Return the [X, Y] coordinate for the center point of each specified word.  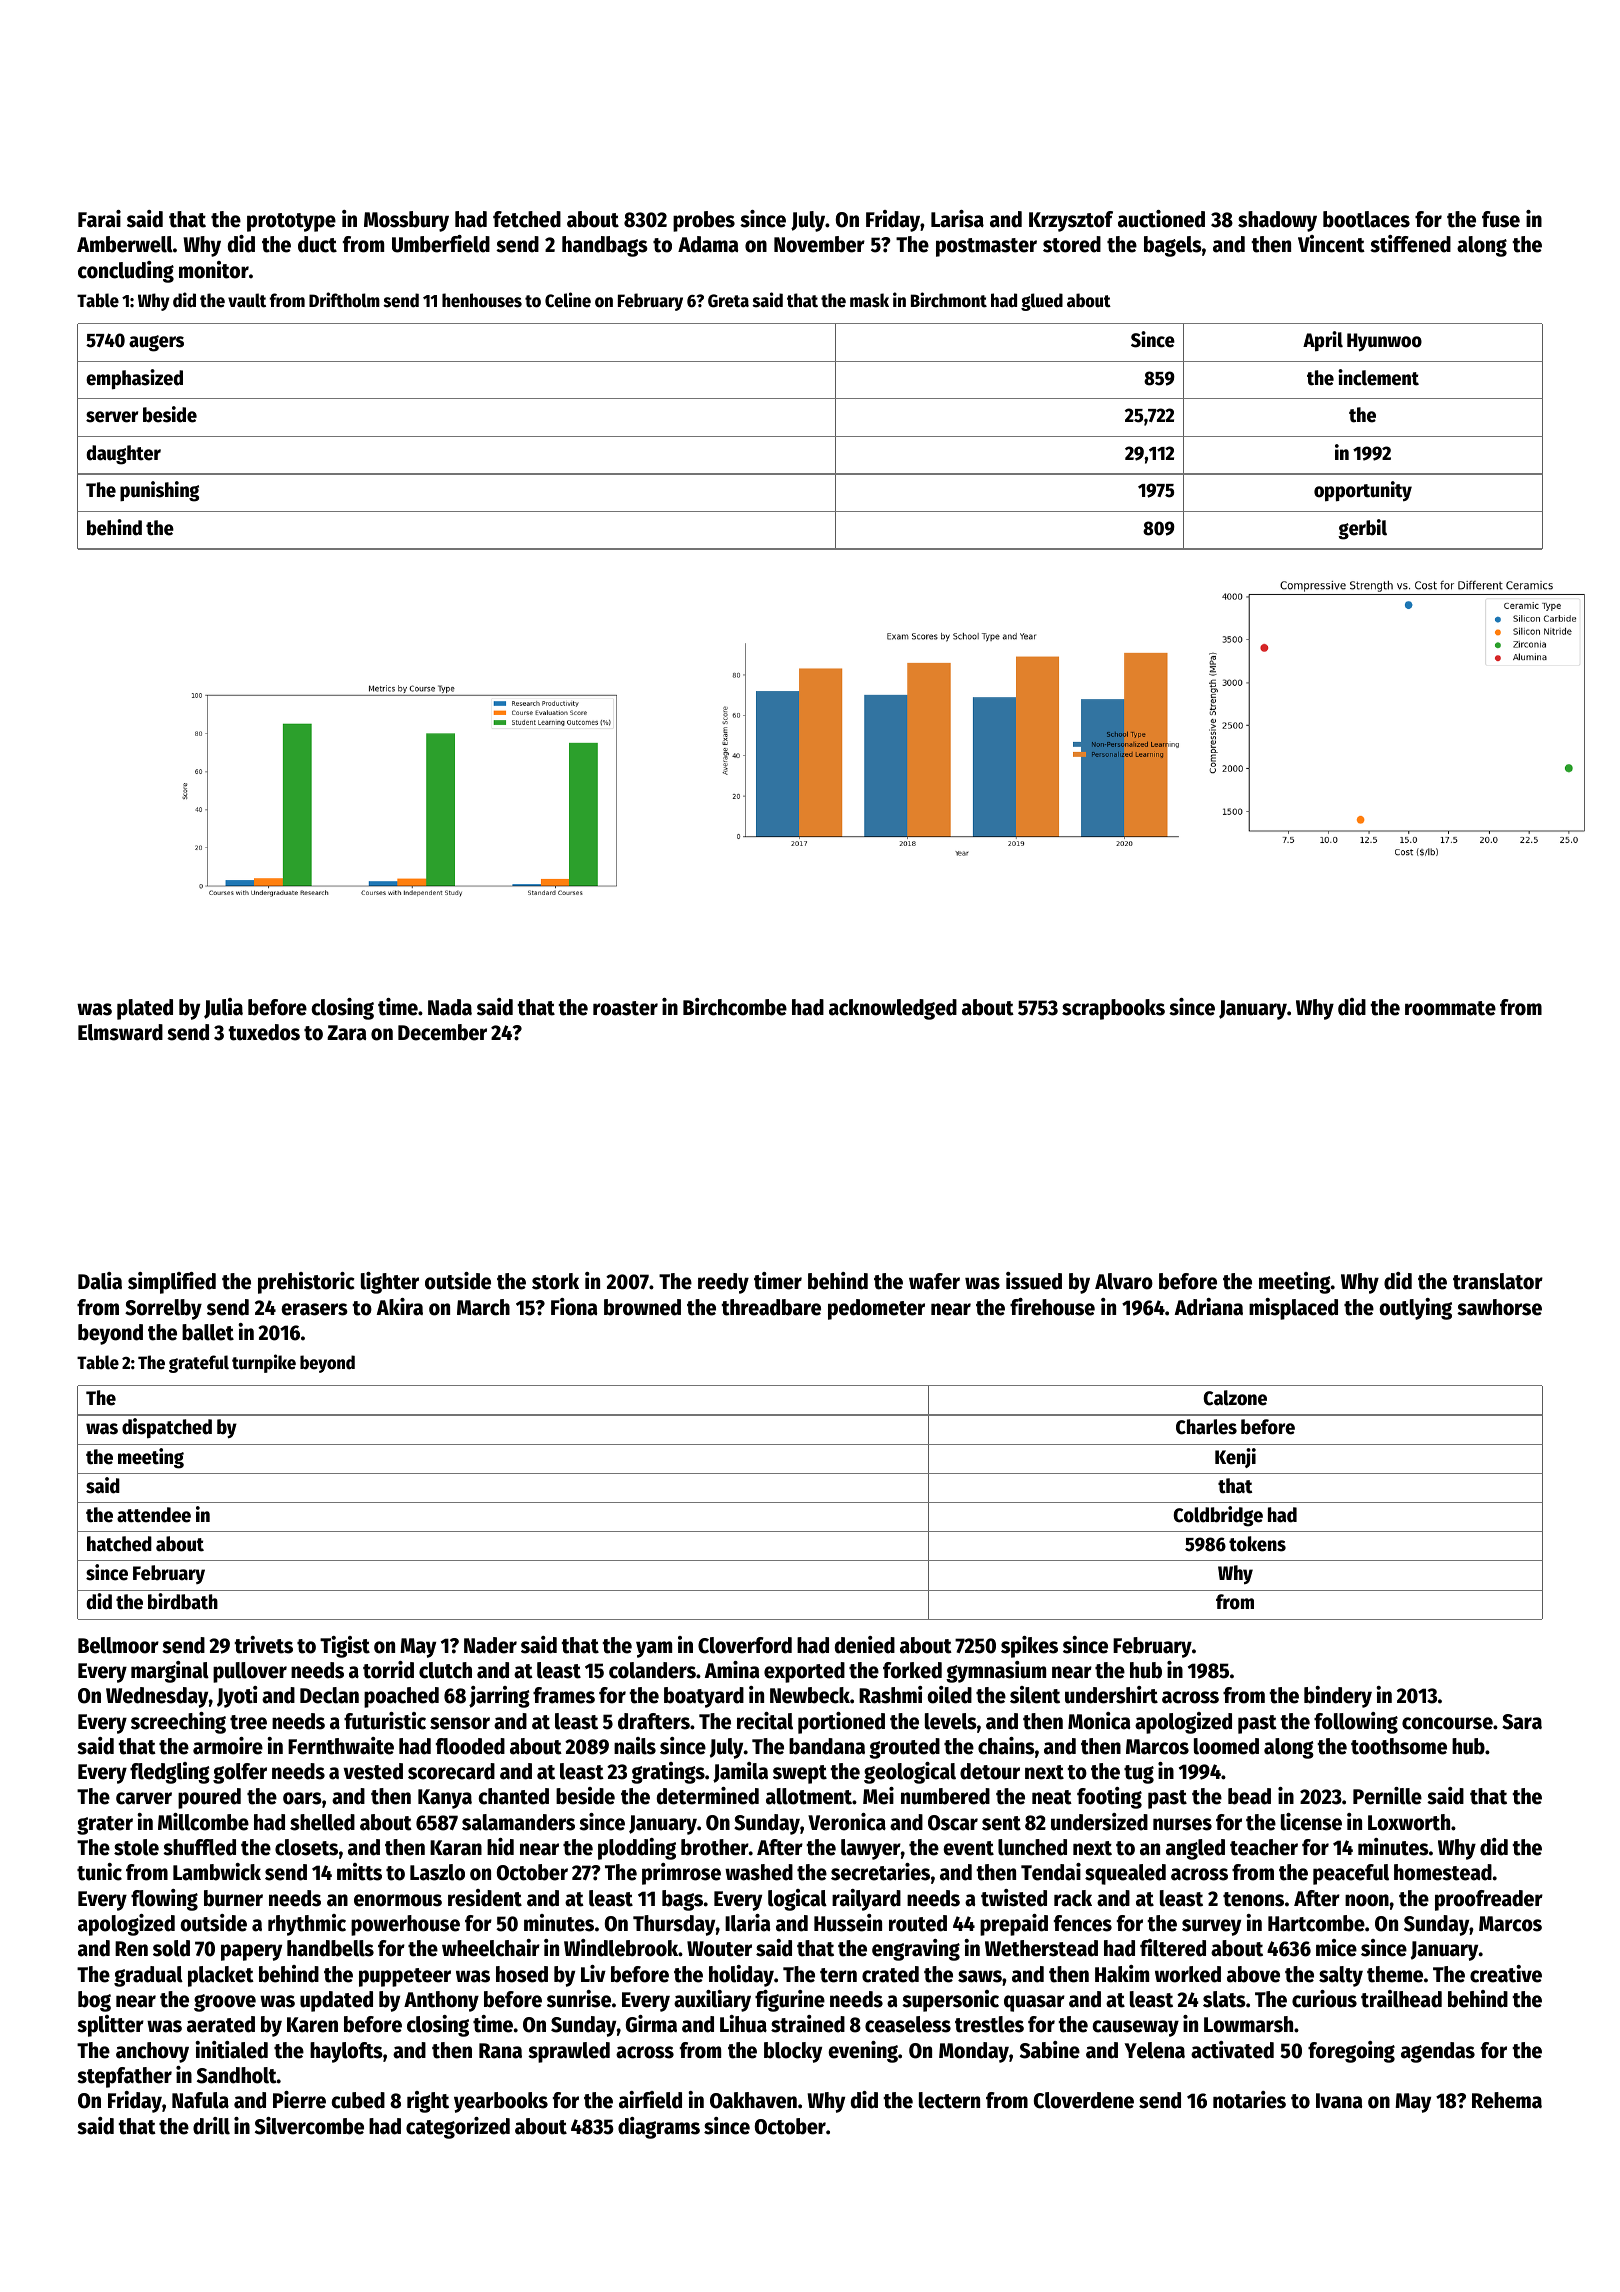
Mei [878, 1796]
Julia [223, 1008]
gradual [148, 1976]
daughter [123, 455]
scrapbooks [1113, 1009]
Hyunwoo [1384, 342]
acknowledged [893, 1009]
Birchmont [949, 300]
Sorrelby [163, 1309]
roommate [1450, 1008]
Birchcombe [735, 1007]
